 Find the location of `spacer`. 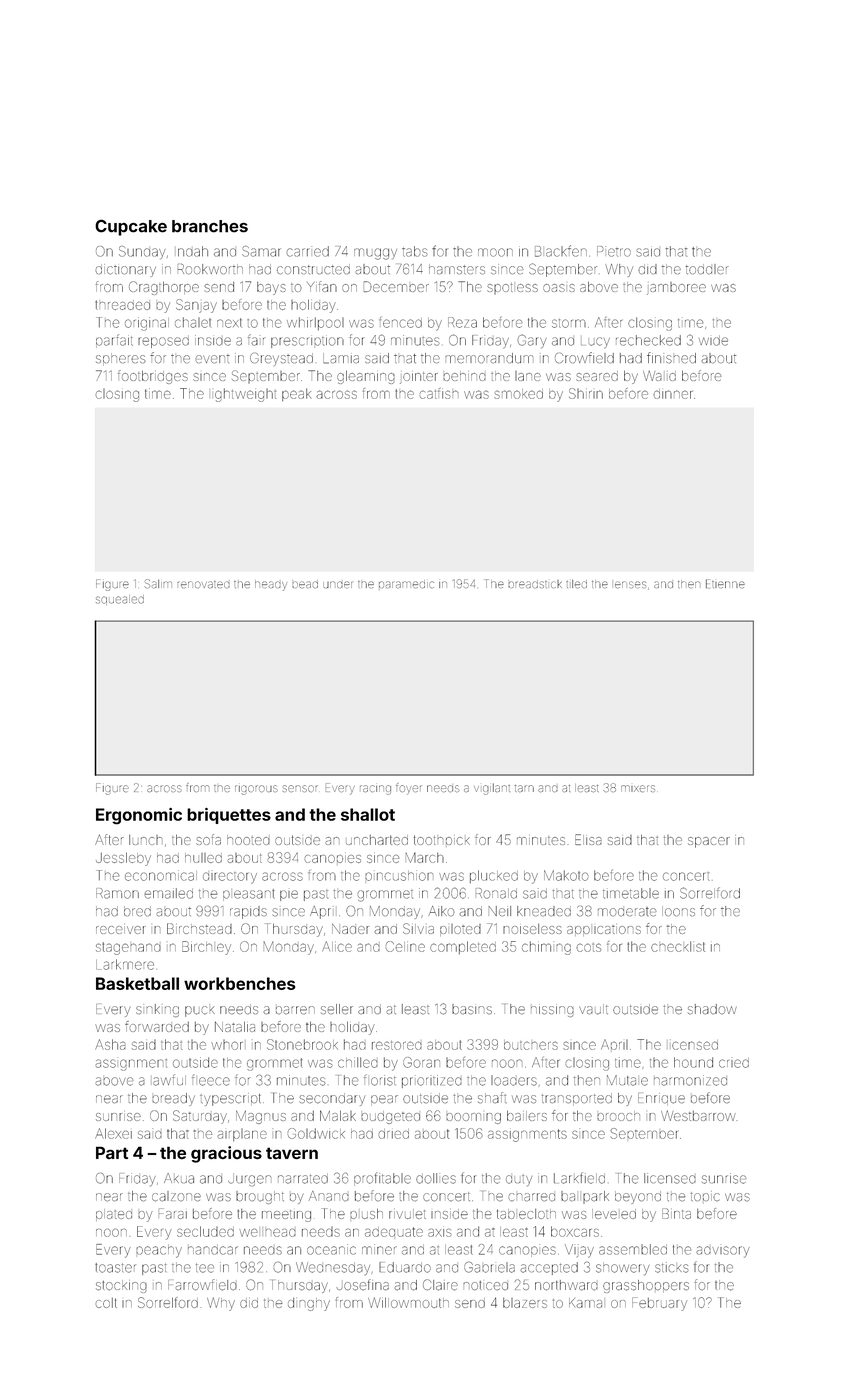

spacer is located at coordinates (709, 842).
